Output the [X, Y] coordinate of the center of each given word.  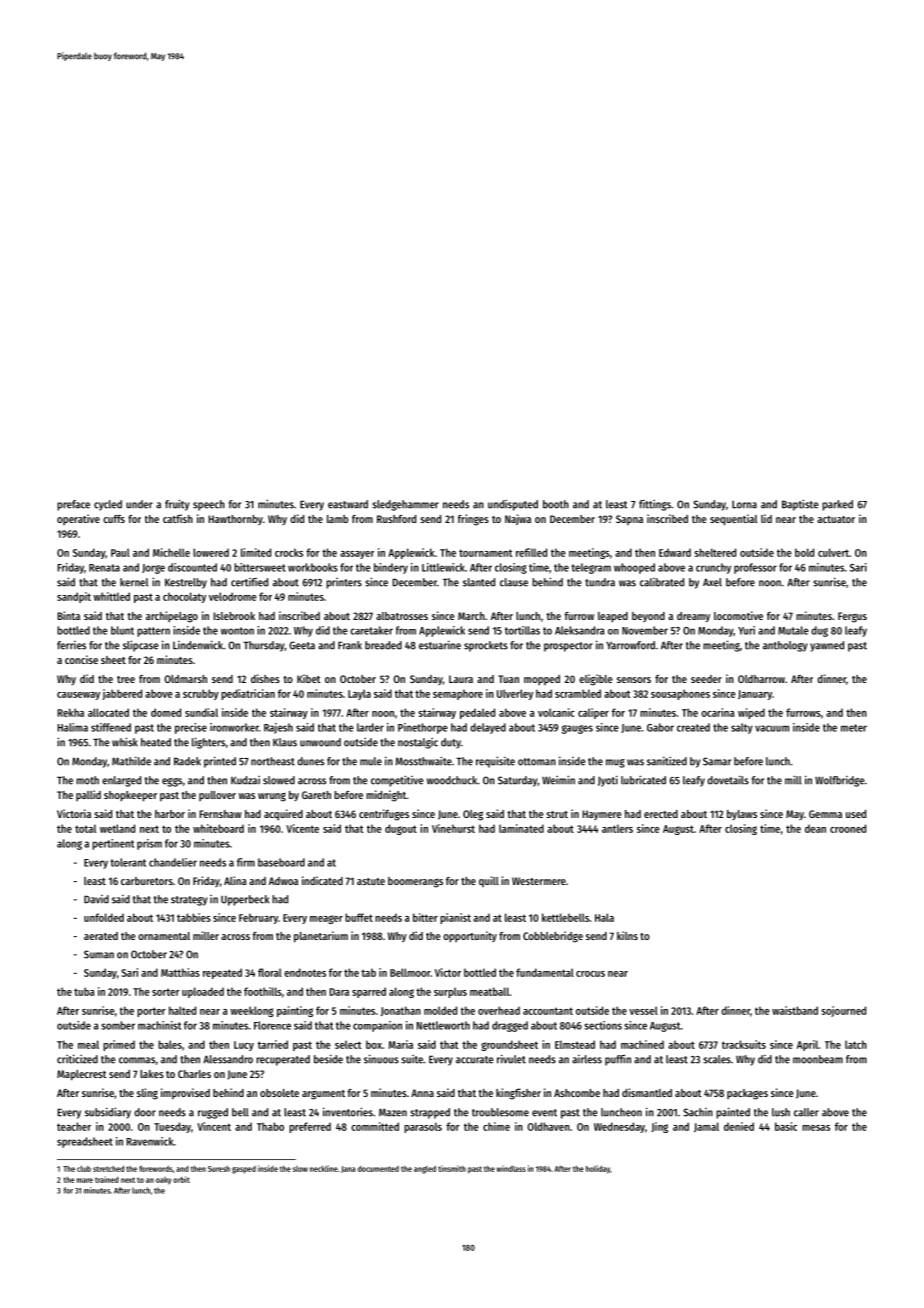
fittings [655, 505]
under [139, 504]
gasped [244, 1170]
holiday [598, 1169]
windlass [511, 1168]
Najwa [518, 519]
